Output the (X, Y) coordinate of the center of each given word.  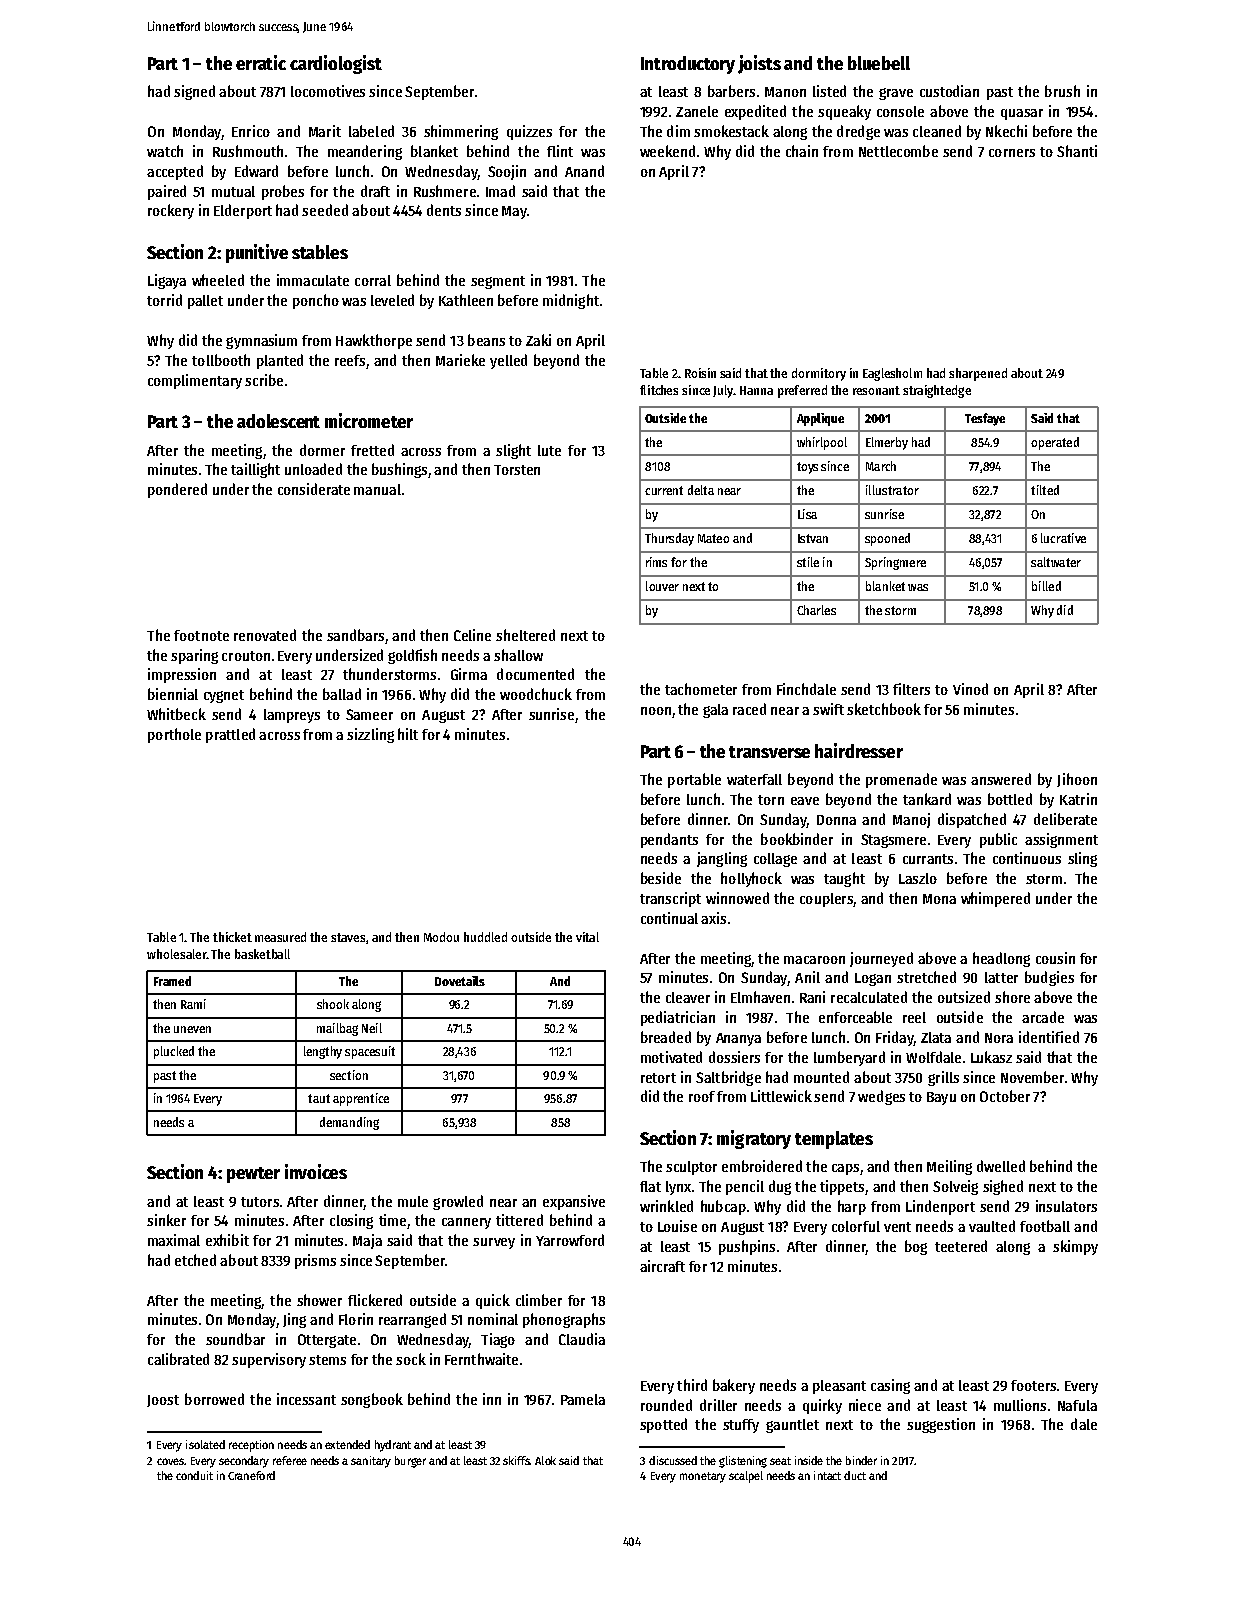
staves (348, 937)
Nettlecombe (898, 151)
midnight (571, 301)
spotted (663, 1425)
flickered (375, 1300)
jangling (722, 859)
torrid (164, 300)
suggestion (941, 1425)
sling (1082, 859)
